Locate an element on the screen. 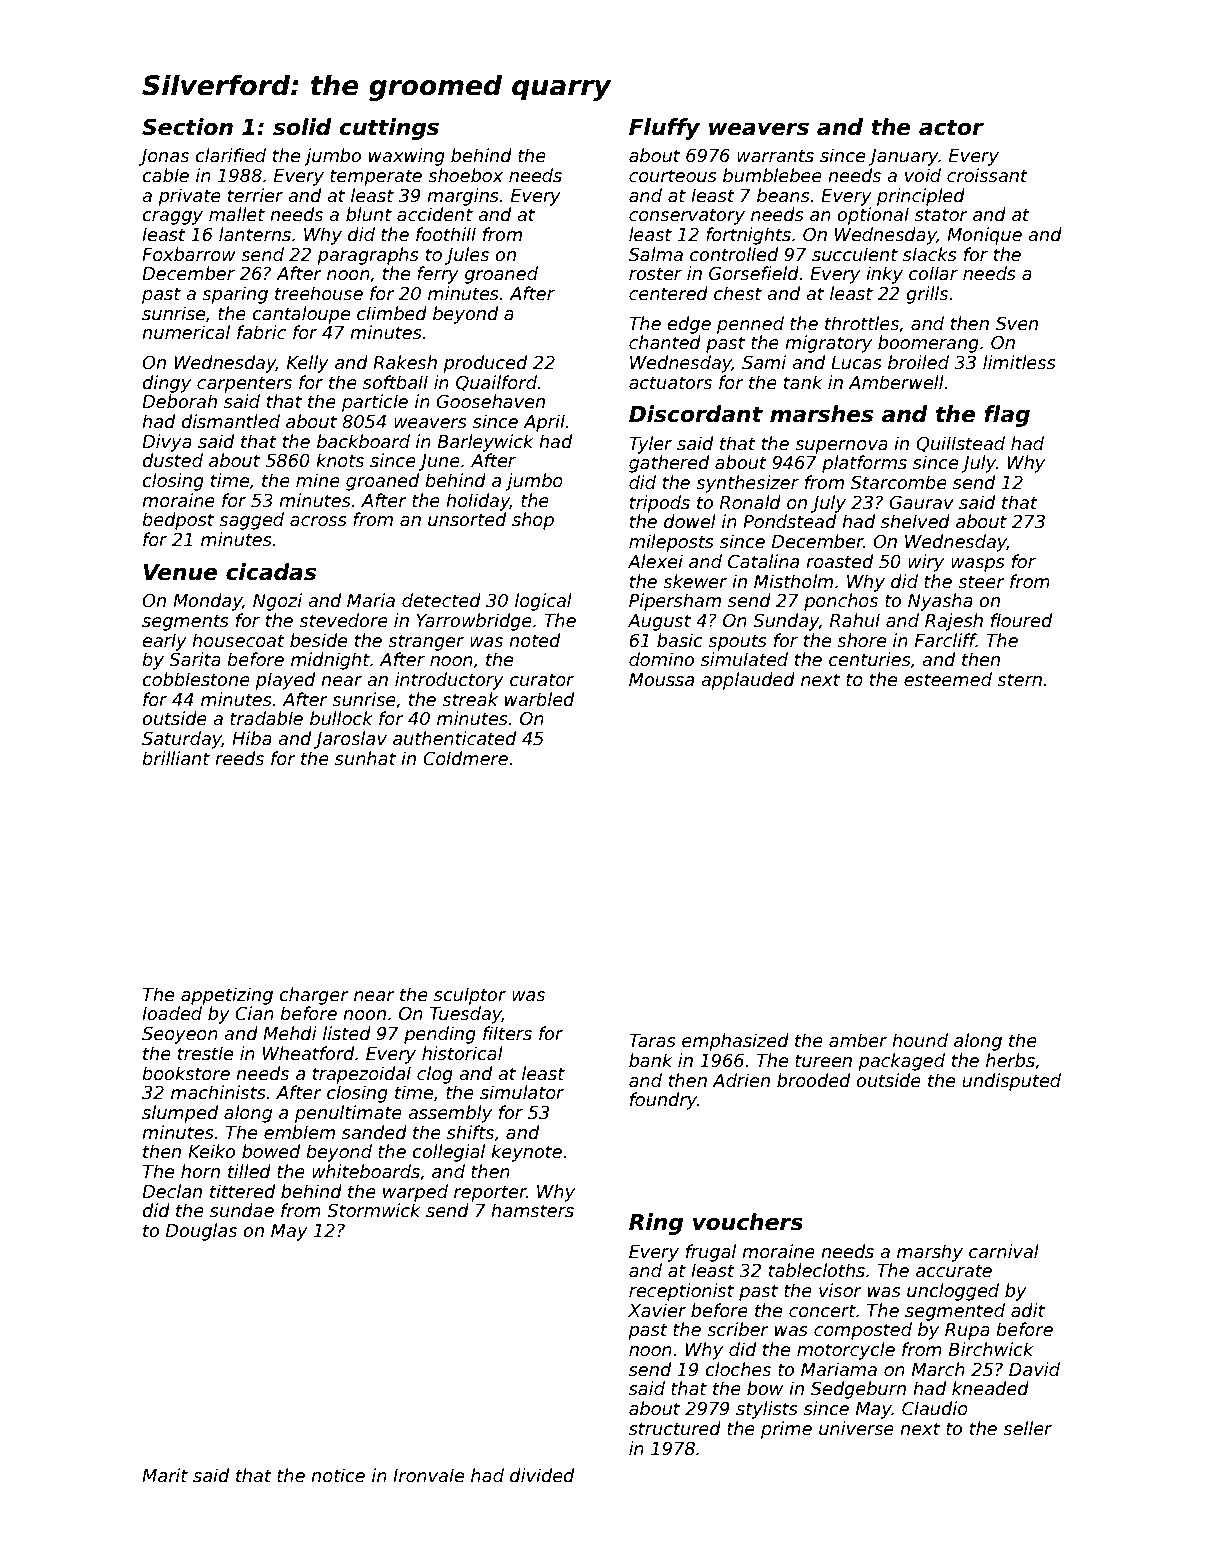 The image size is (1206, 1561). chanted is located at coordinates (665, 342).
